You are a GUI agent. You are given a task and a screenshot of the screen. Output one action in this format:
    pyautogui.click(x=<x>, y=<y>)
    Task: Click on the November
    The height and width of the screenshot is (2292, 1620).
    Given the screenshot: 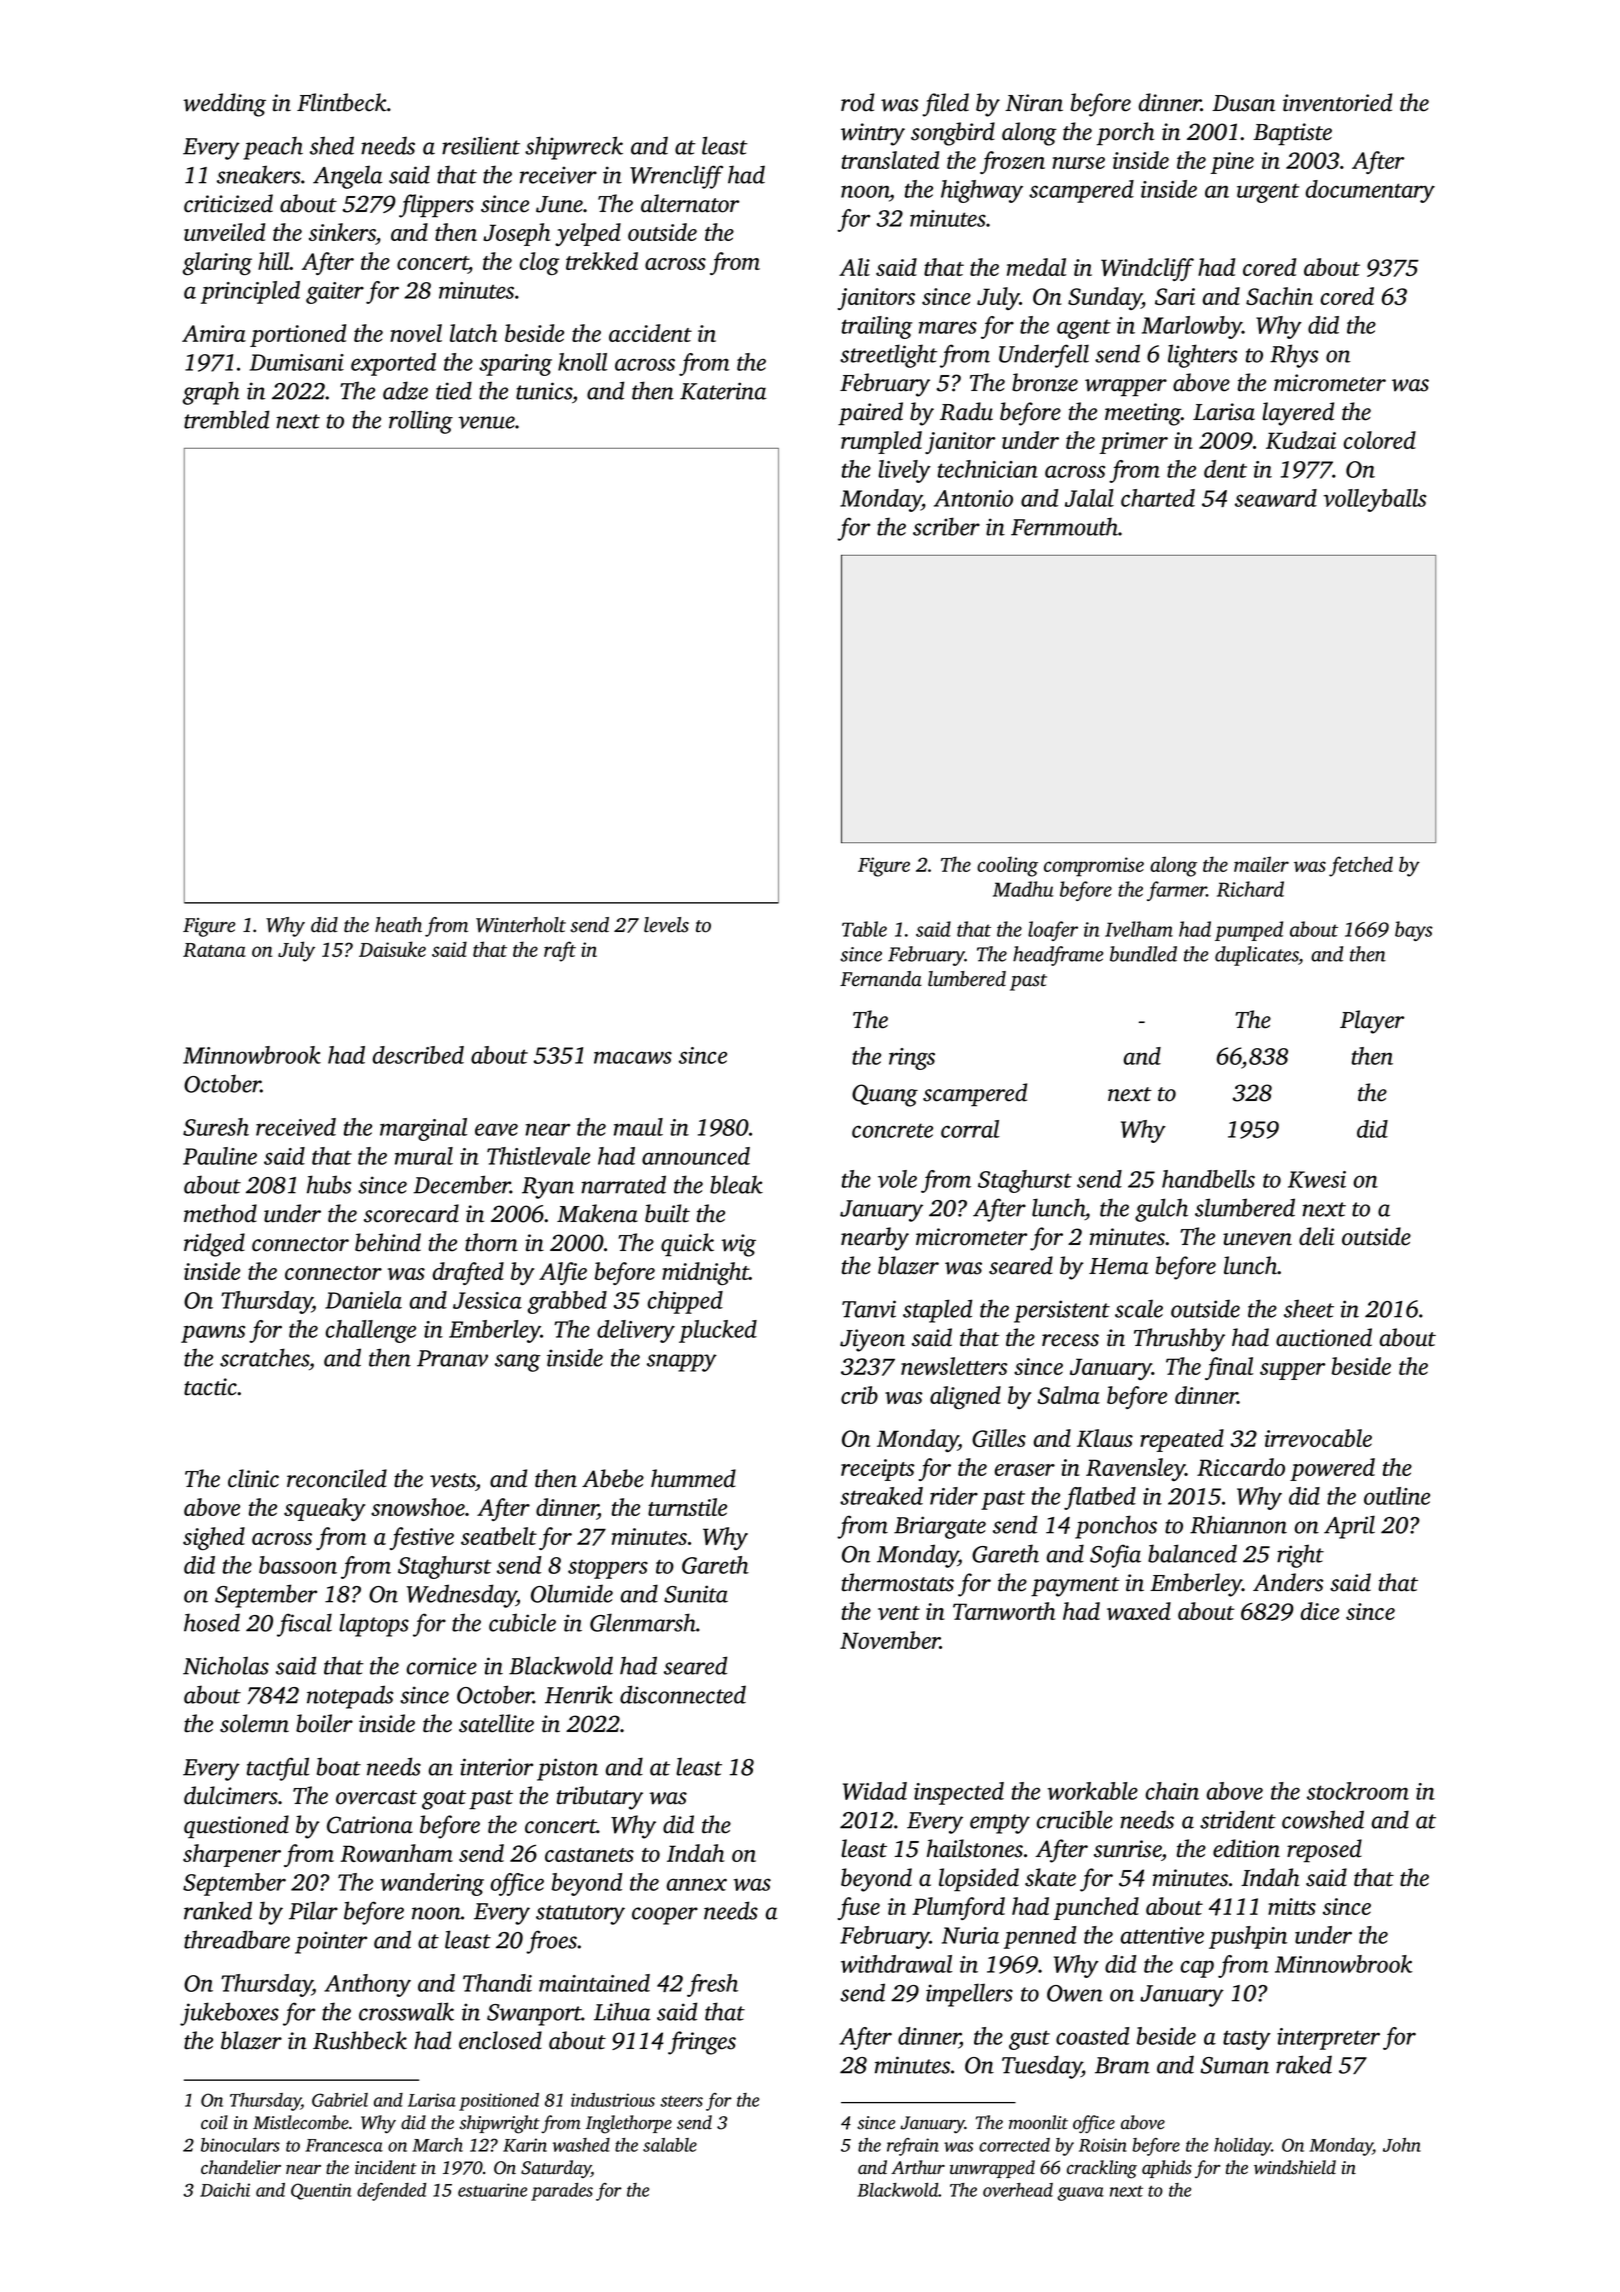 What is the action you would take?
    pyautogui.click(x=890, y=1640)
